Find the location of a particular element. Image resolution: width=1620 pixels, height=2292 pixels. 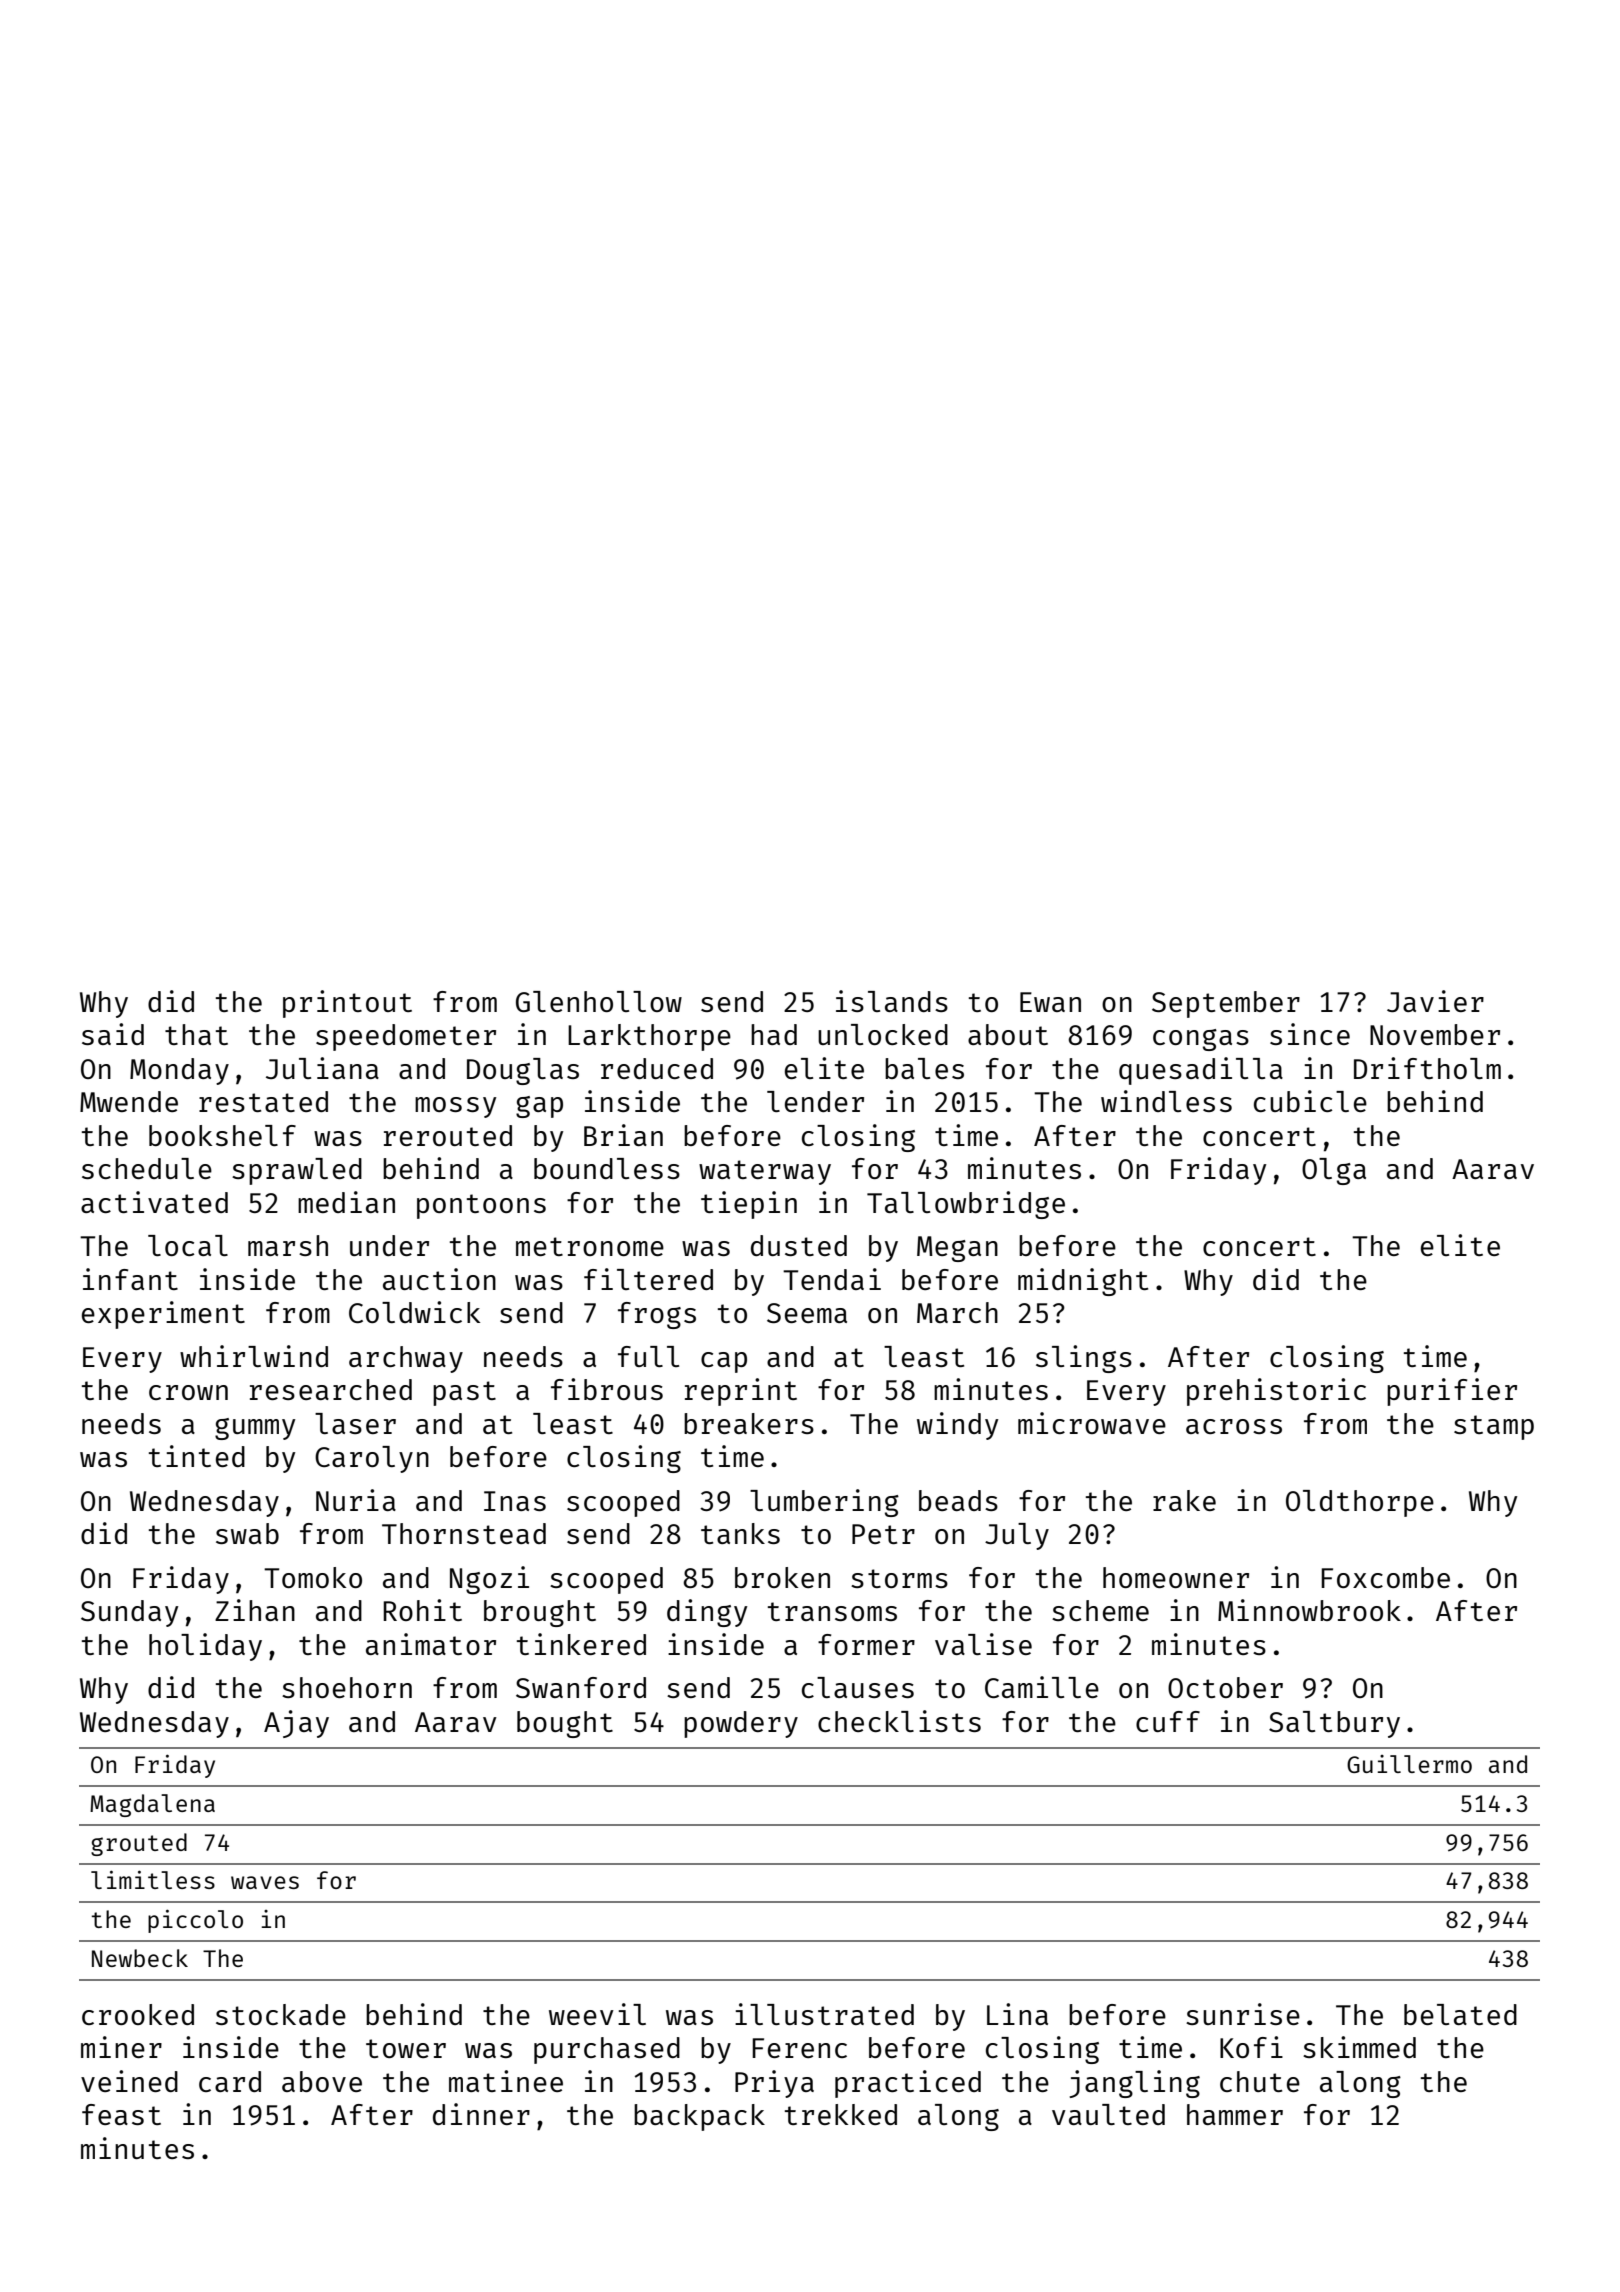

Saltbury is located at coordinates (1334, 1724).
